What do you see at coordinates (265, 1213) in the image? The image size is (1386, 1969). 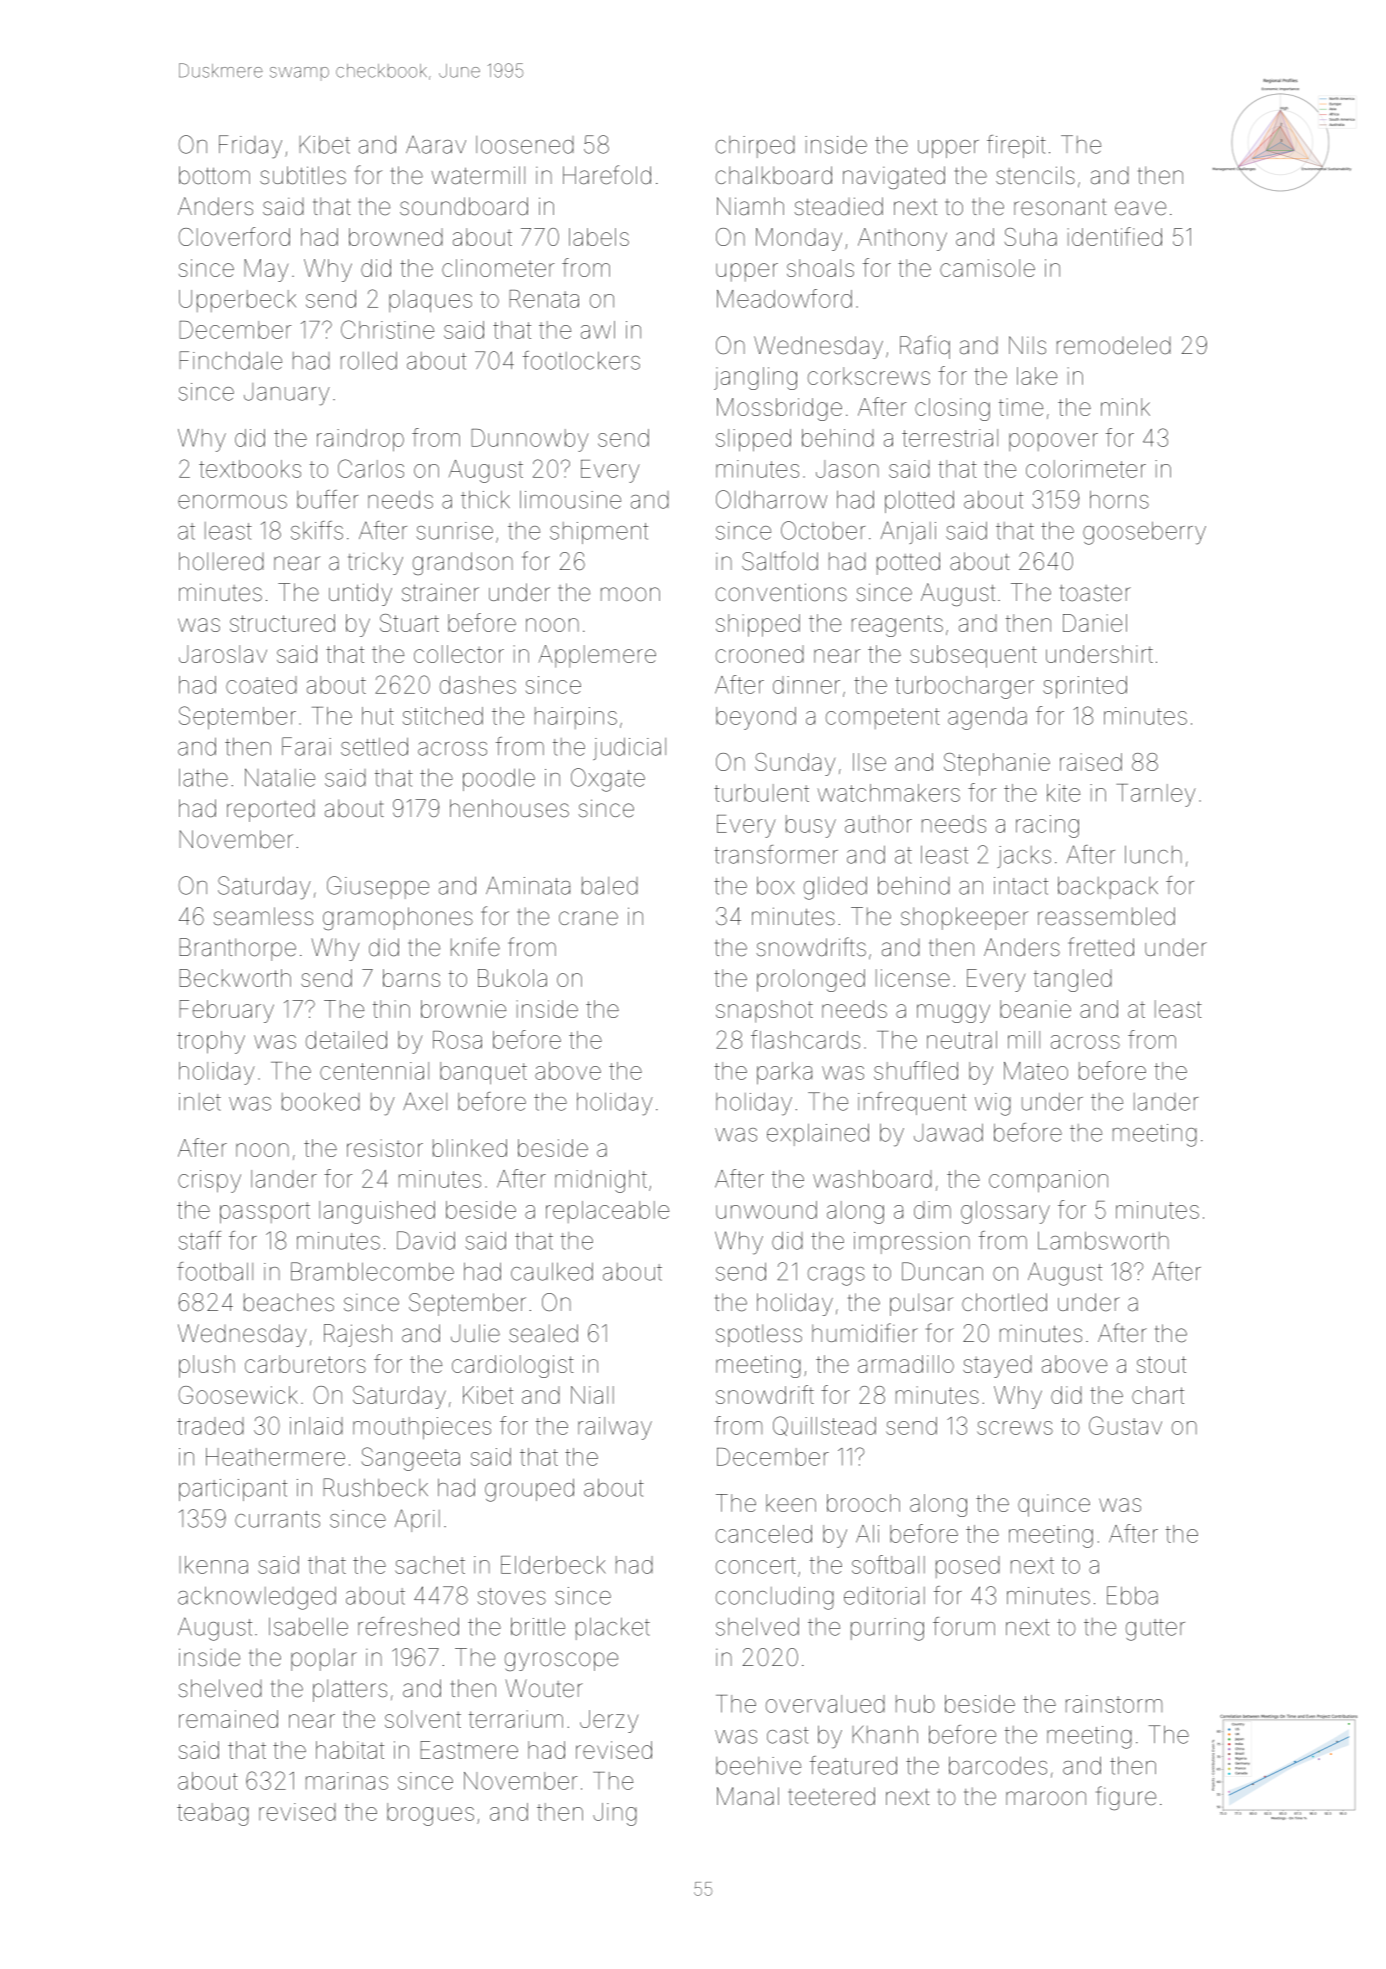 I see `passport` at bounding box center [265, 1213].
